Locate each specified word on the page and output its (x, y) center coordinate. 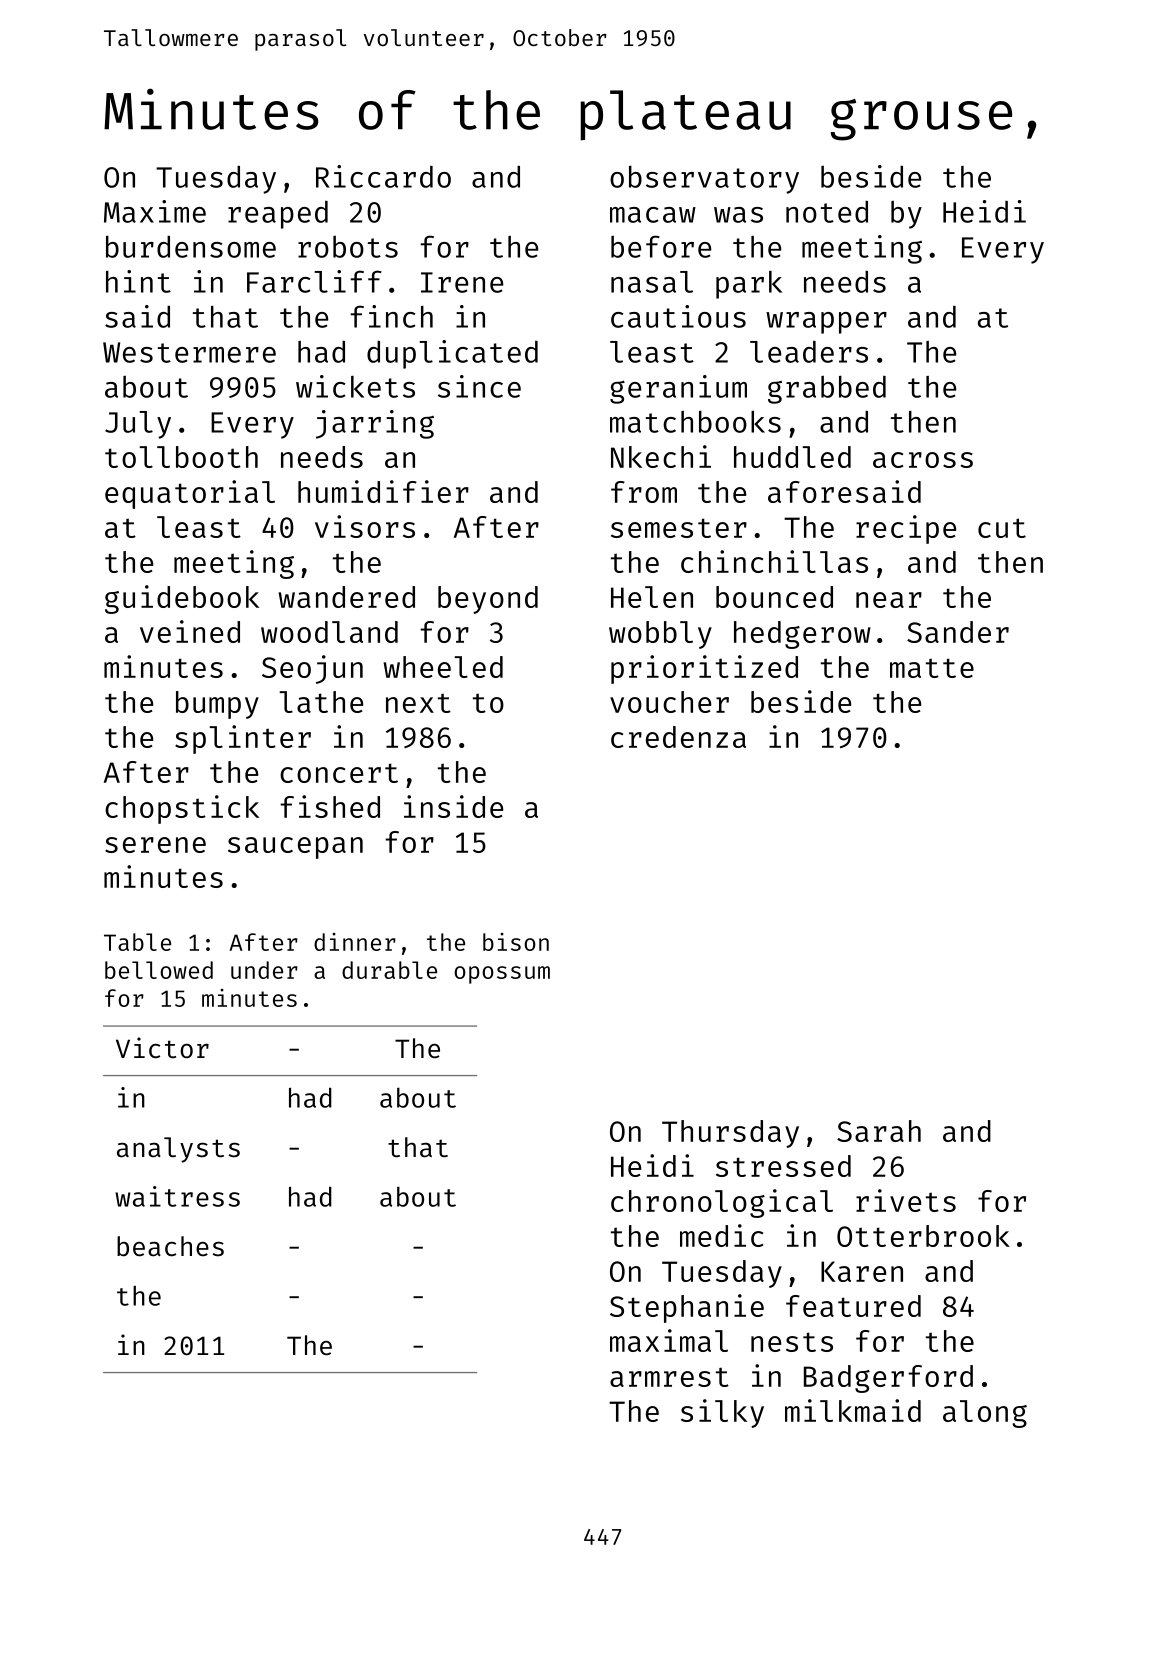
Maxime (155, 211)
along (985, 1414)
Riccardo (383, 176)
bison (516, 942)
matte (932, 668)
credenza (678, 737)
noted (827, 212)
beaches (170, 1246)
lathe (321, 702)
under (264, 970)
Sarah (879, 1131)
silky (722, 1413)
